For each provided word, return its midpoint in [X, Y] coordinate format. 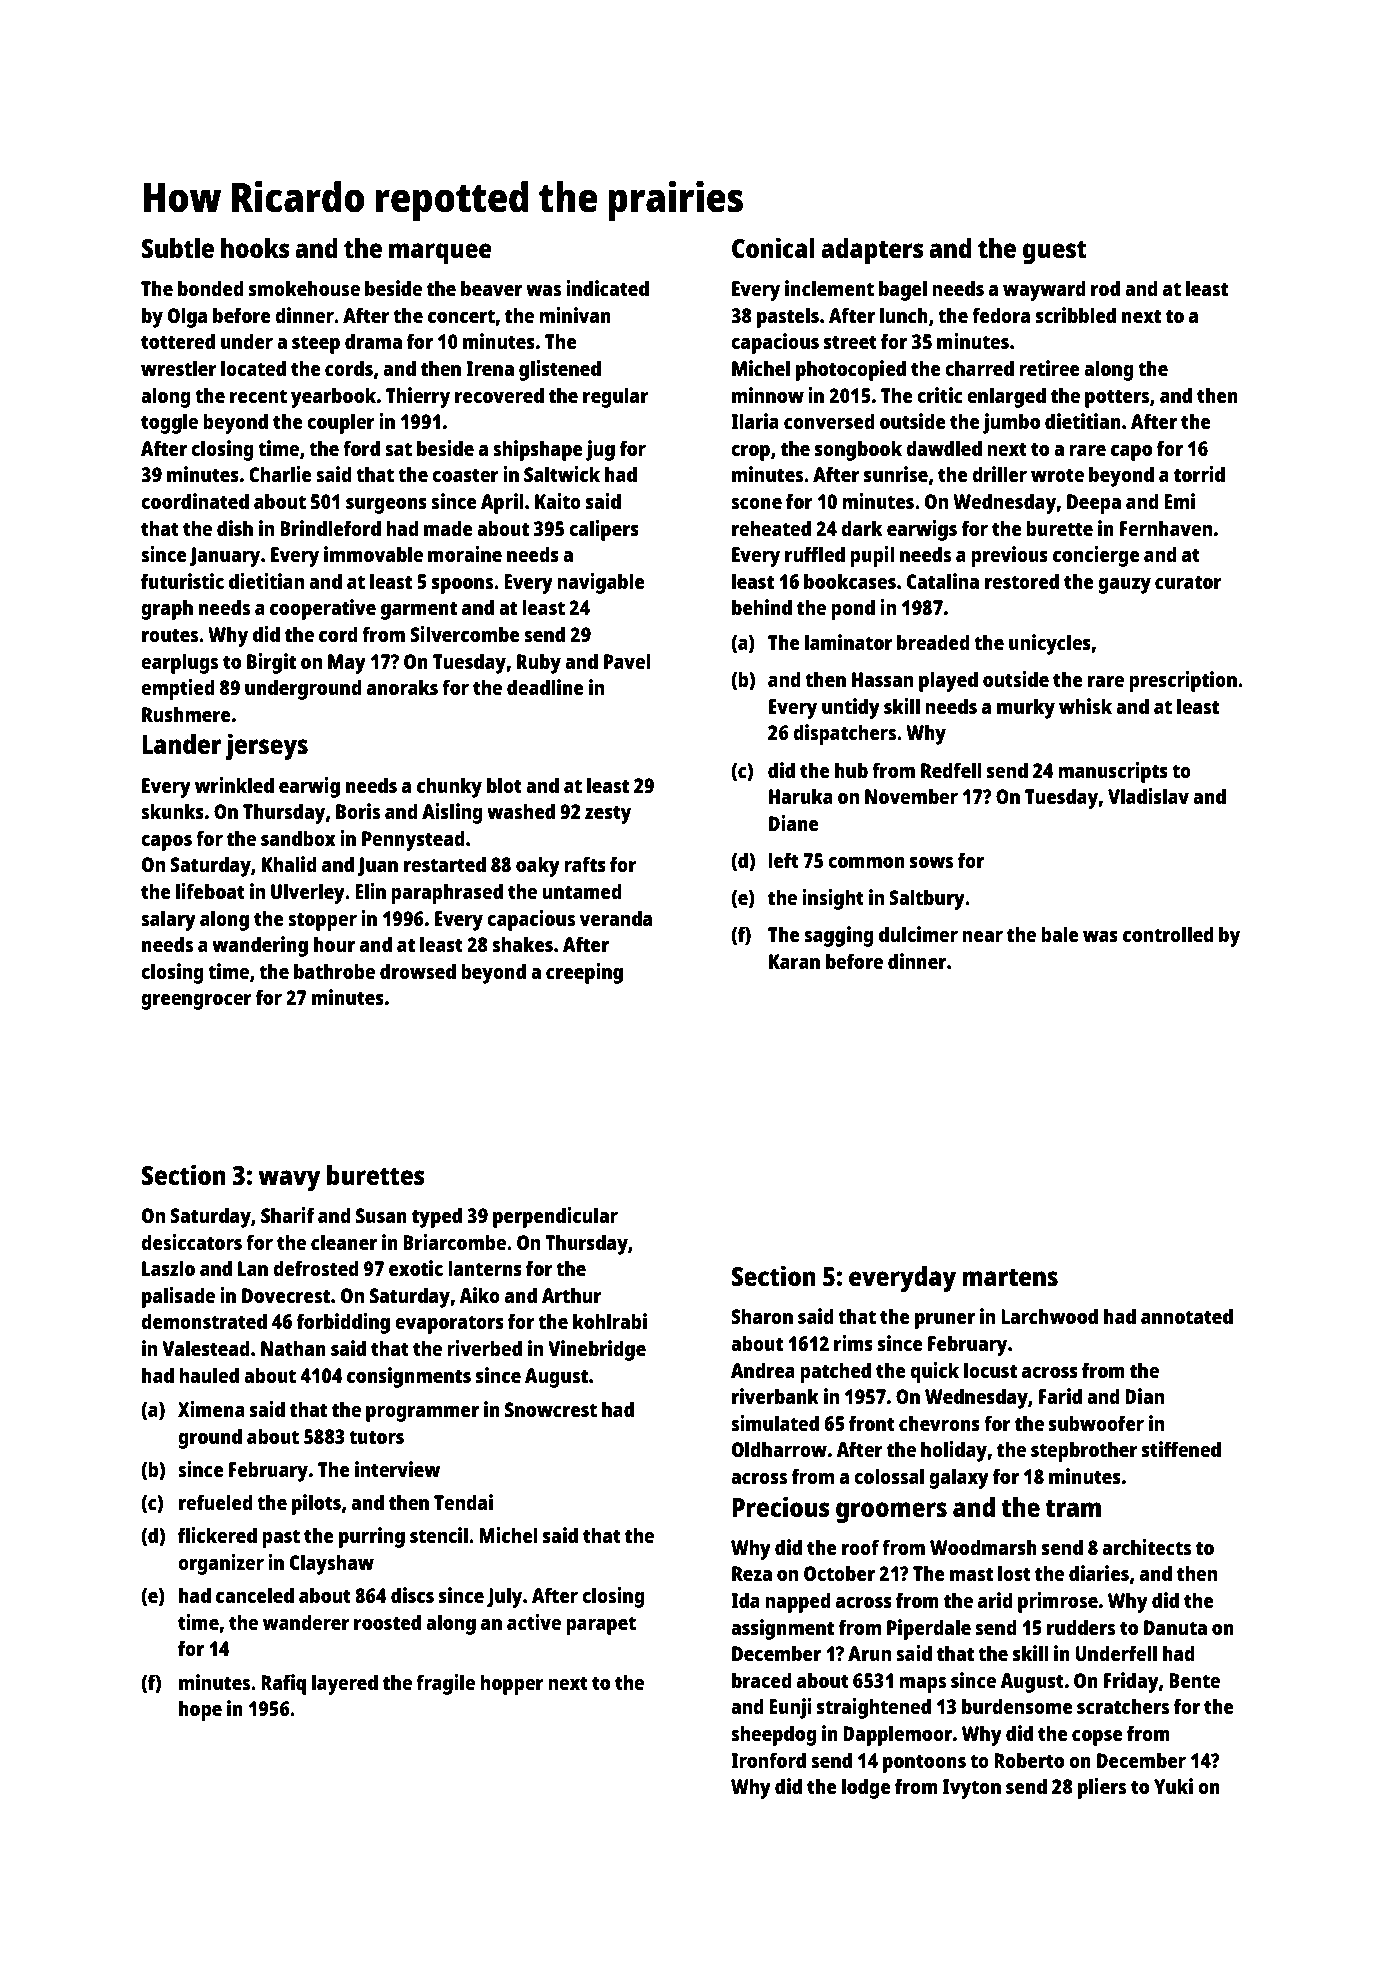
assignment [782, 1629]
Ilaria [755, 421]
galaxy [959, 1478]
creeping [584, 973]
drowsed [418, 971]
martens [1010, 1277]
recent [258, 396]
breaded [933, 642]
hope [200, 1710]
